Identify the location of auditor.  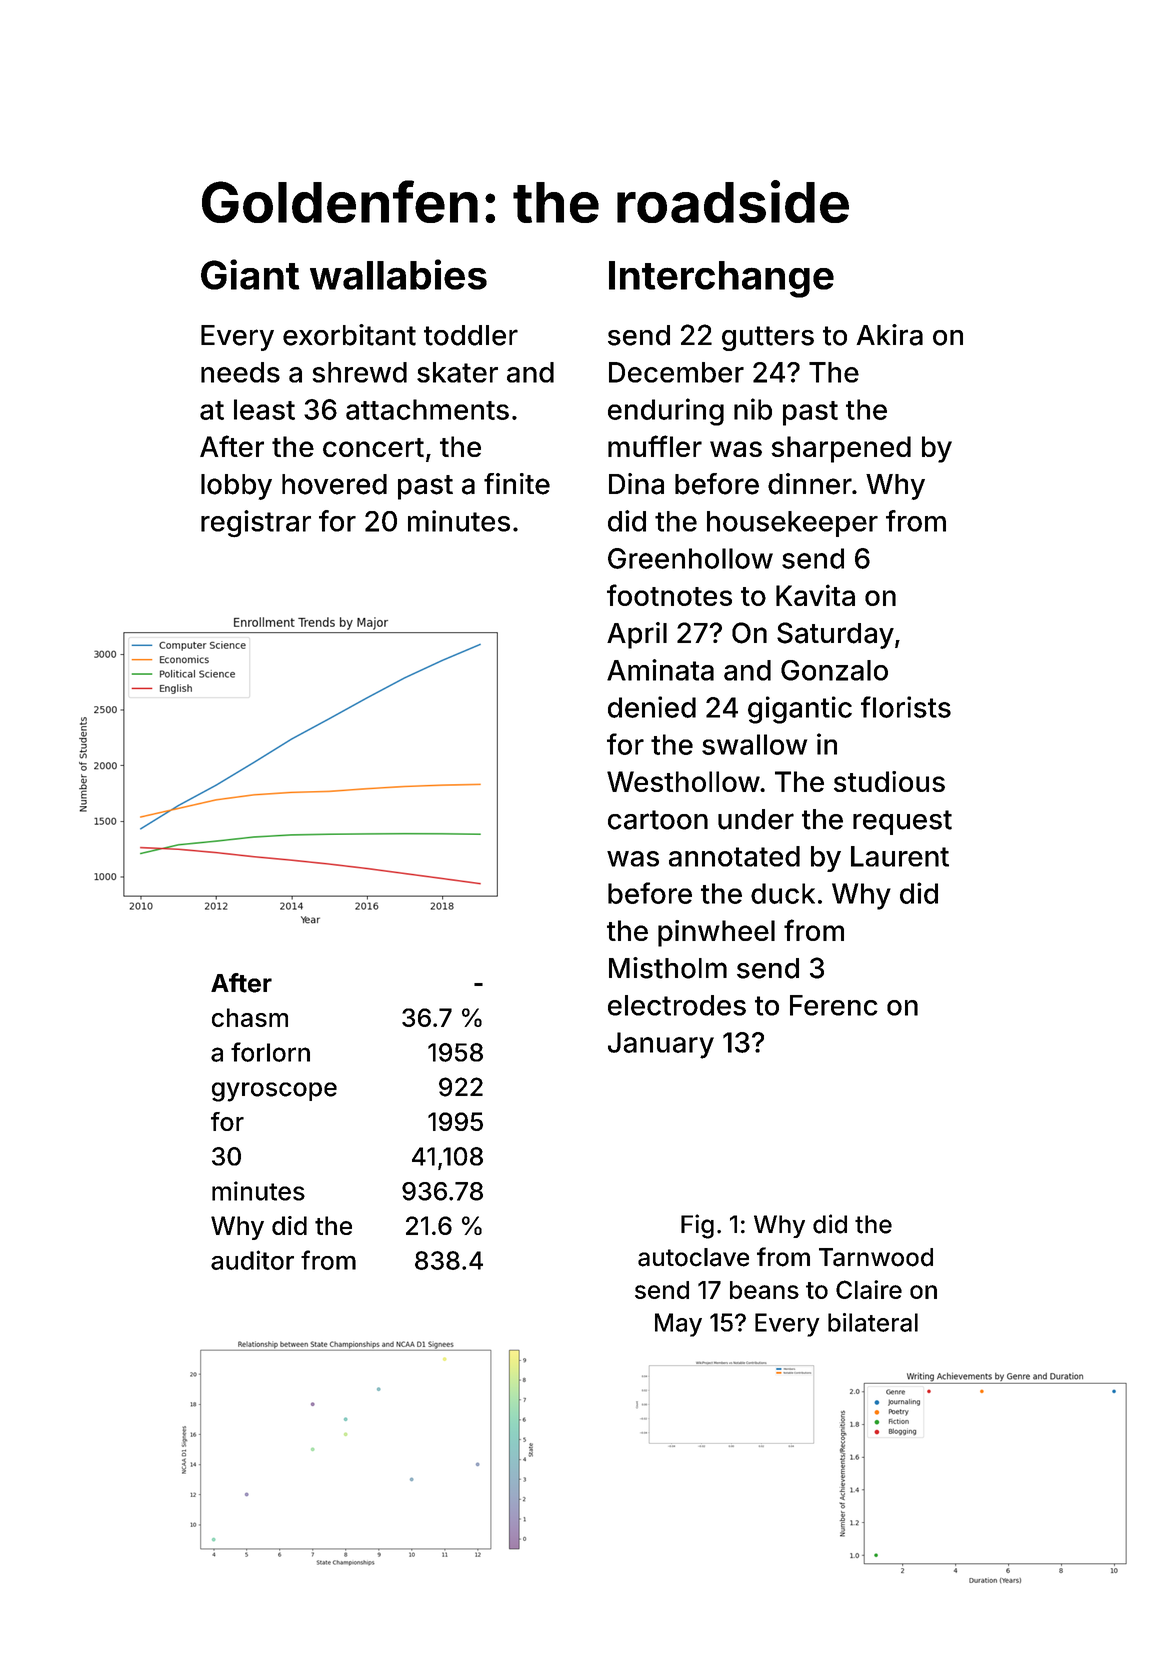
(252, 1260).
